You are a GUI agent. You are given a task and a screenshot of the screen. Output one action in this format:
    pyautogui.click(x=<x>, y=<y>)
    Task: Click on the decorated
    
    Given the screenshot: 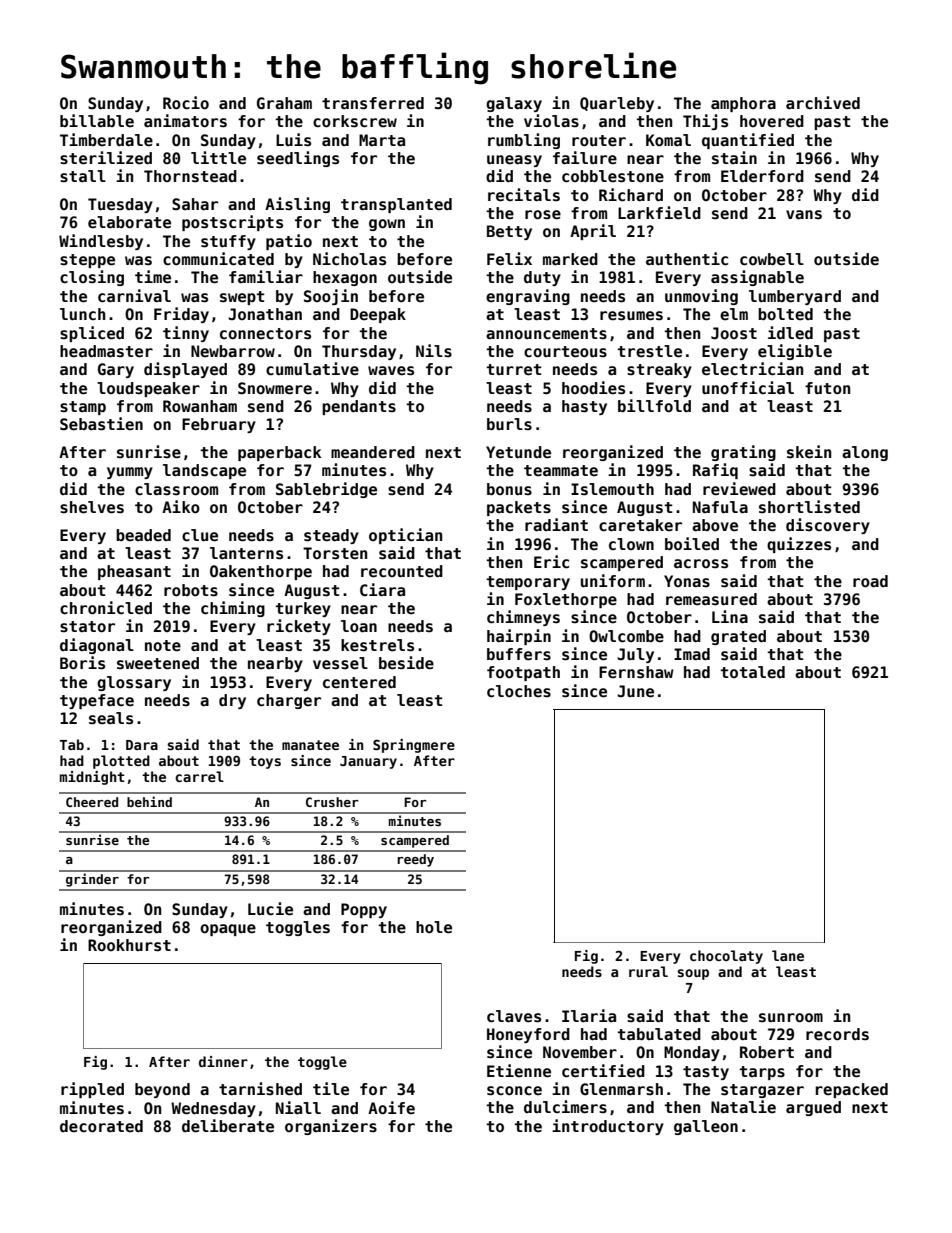 What is the action you would take?
    pyautogui.click(x=101, y=1126)
